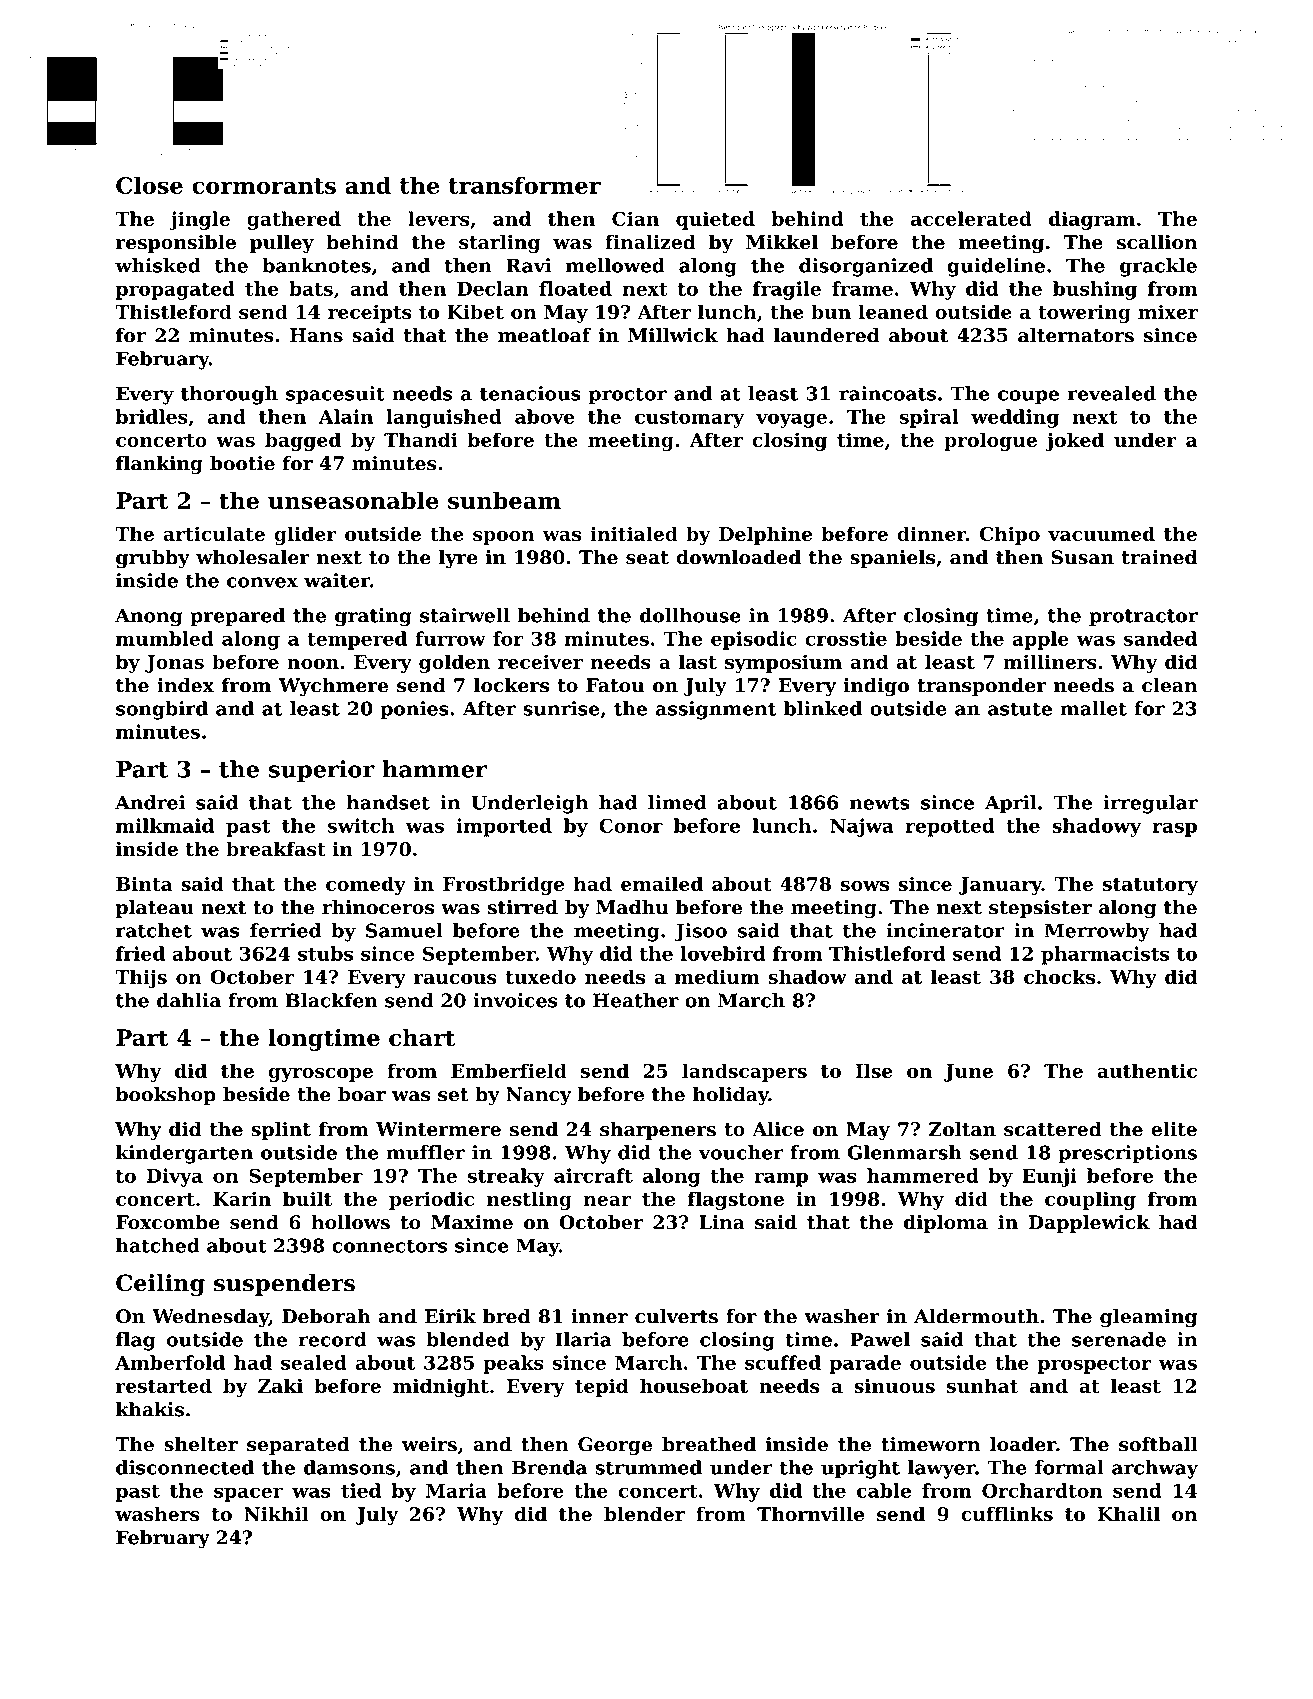 The height and width of the screenshot is (1699, 1313). Describe the element at coordinates (314, 1362) in the screenshot. I see `sealed` at that location.
